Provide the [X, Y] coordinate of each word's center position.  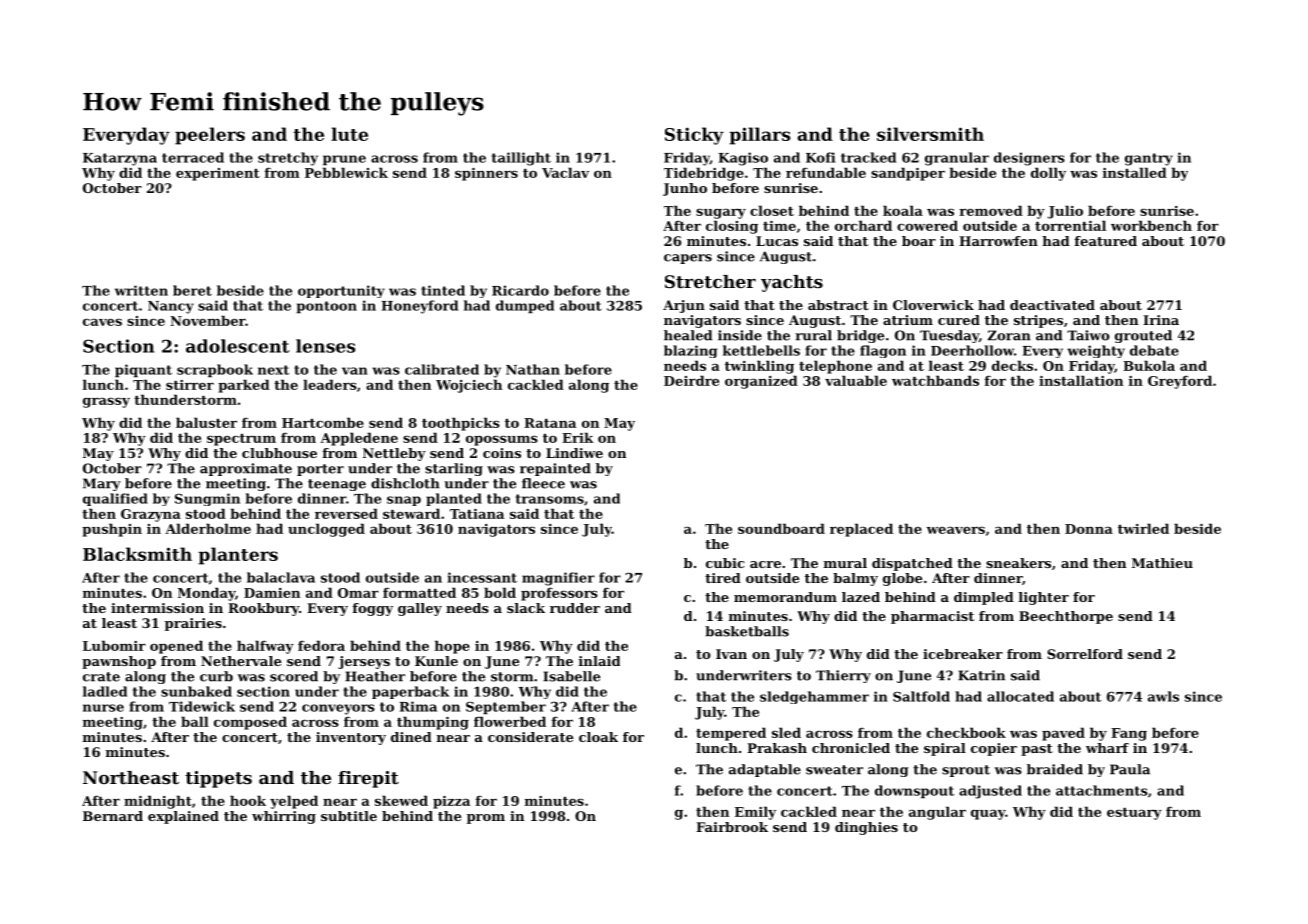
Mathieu [1162, 563]
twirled [1143, 528]
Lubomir [114, 645]
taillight [521, 159]
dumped [525, 307]
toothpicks [461, 424]
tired [723, 578]
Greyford [1180, 382]
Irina [1161, 320]
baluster [206, 422]
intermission [157, 608]
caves [102, 322]
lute [349, 134]
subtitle [349, 816]
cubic [725, 563]
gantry [1149, 159]
